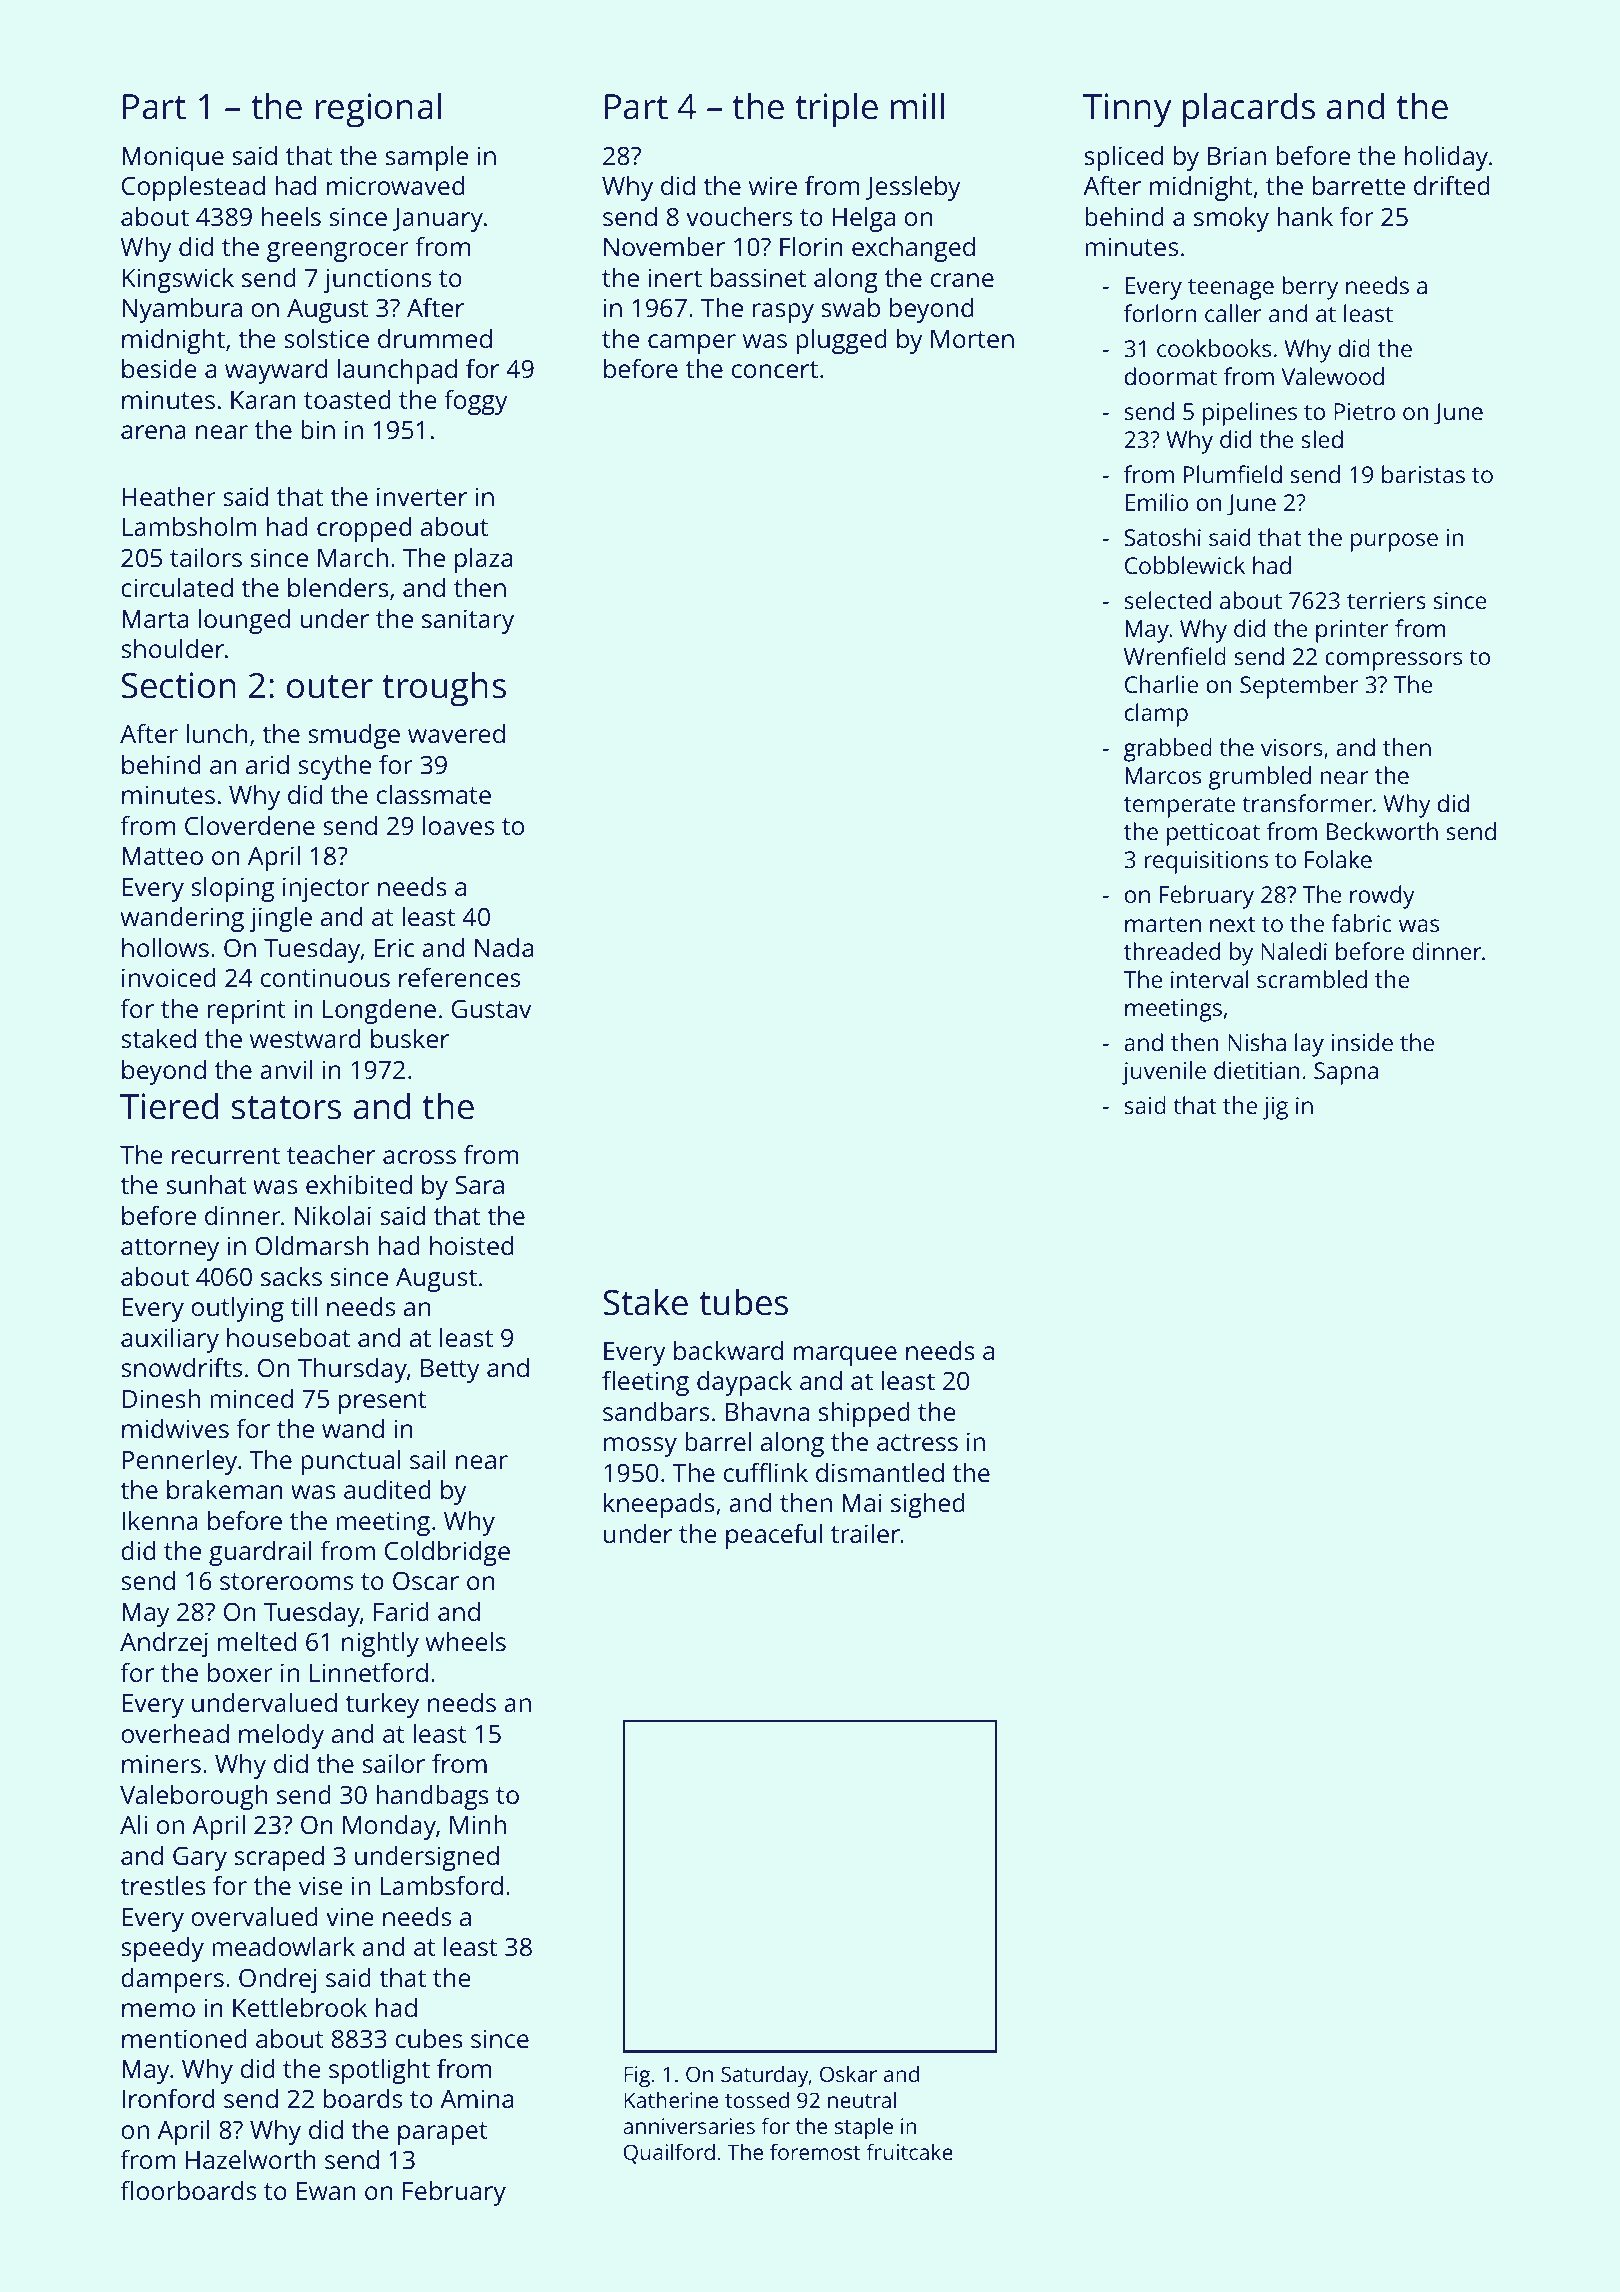 The height and width of the screenshot is (2292, 1620). I want to click on pipelines, so click(1250, 414).
